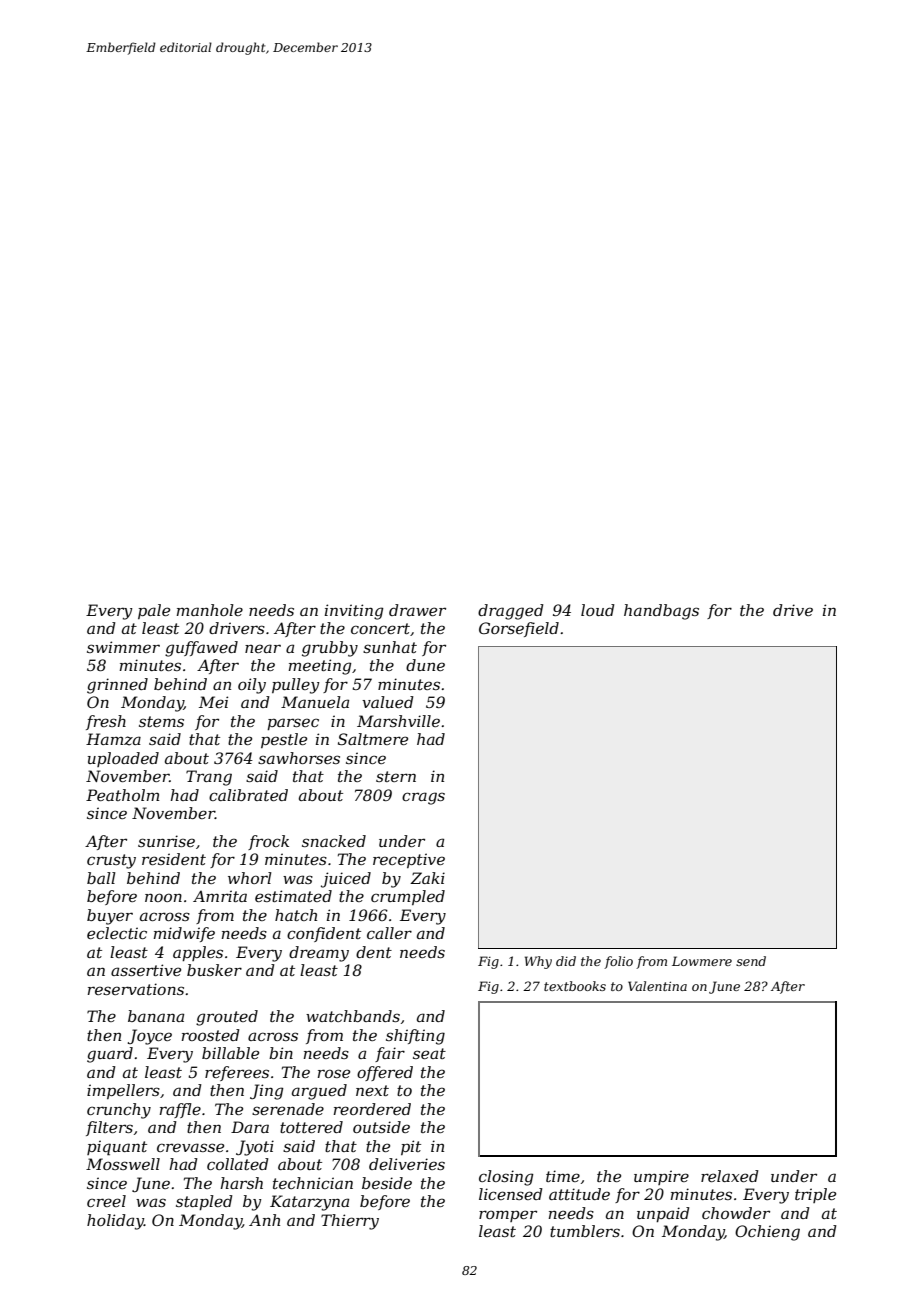 The height and width of the screenshot is (1308, 924). What do you see at coordinates (154, 611) in the screenshot?
I see `pale` at bounding box center [154, 611].
